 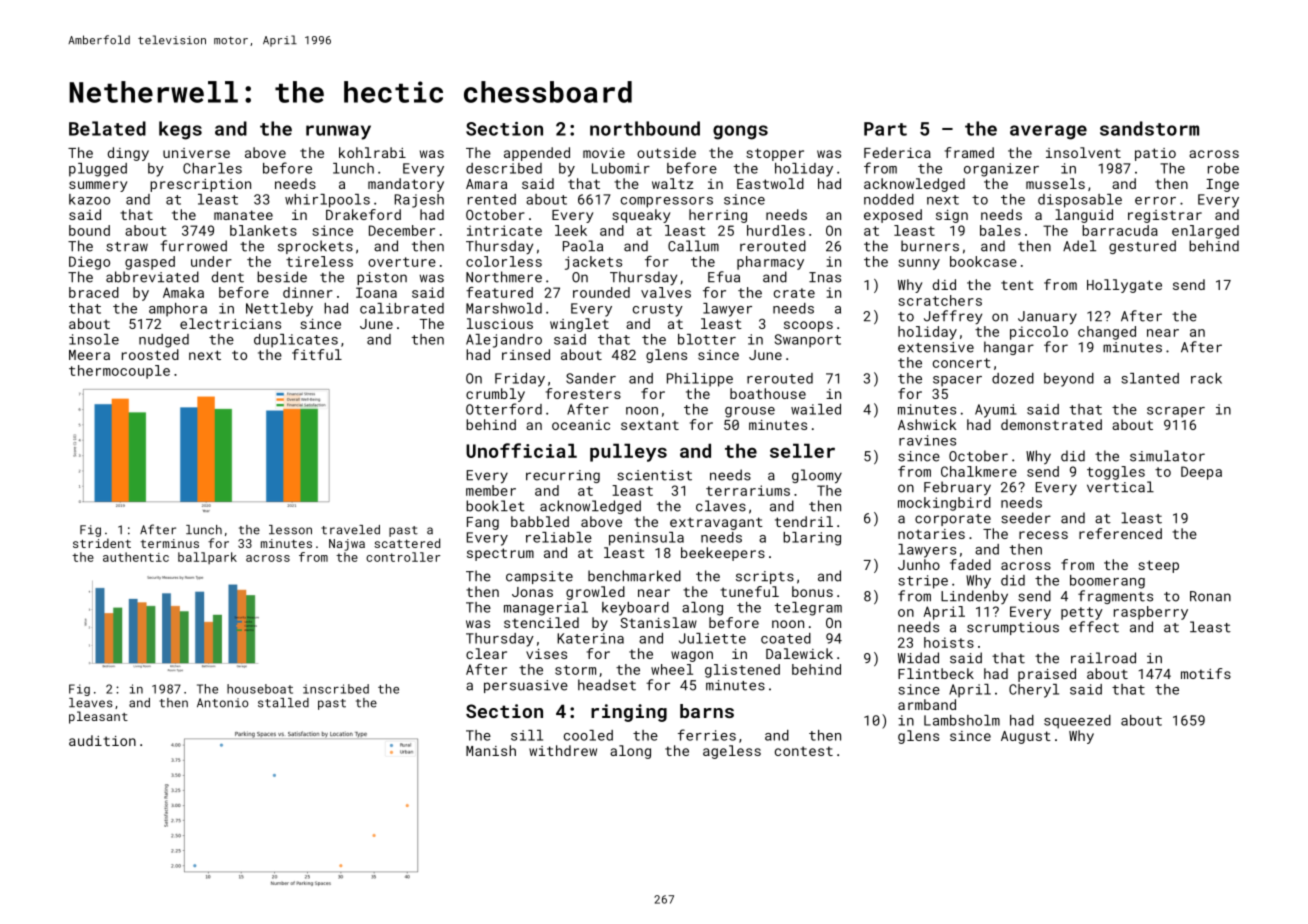 What do you see at coordinates (180, 130) in the image?
I see `kegs` at bounding box center [180, 130].
